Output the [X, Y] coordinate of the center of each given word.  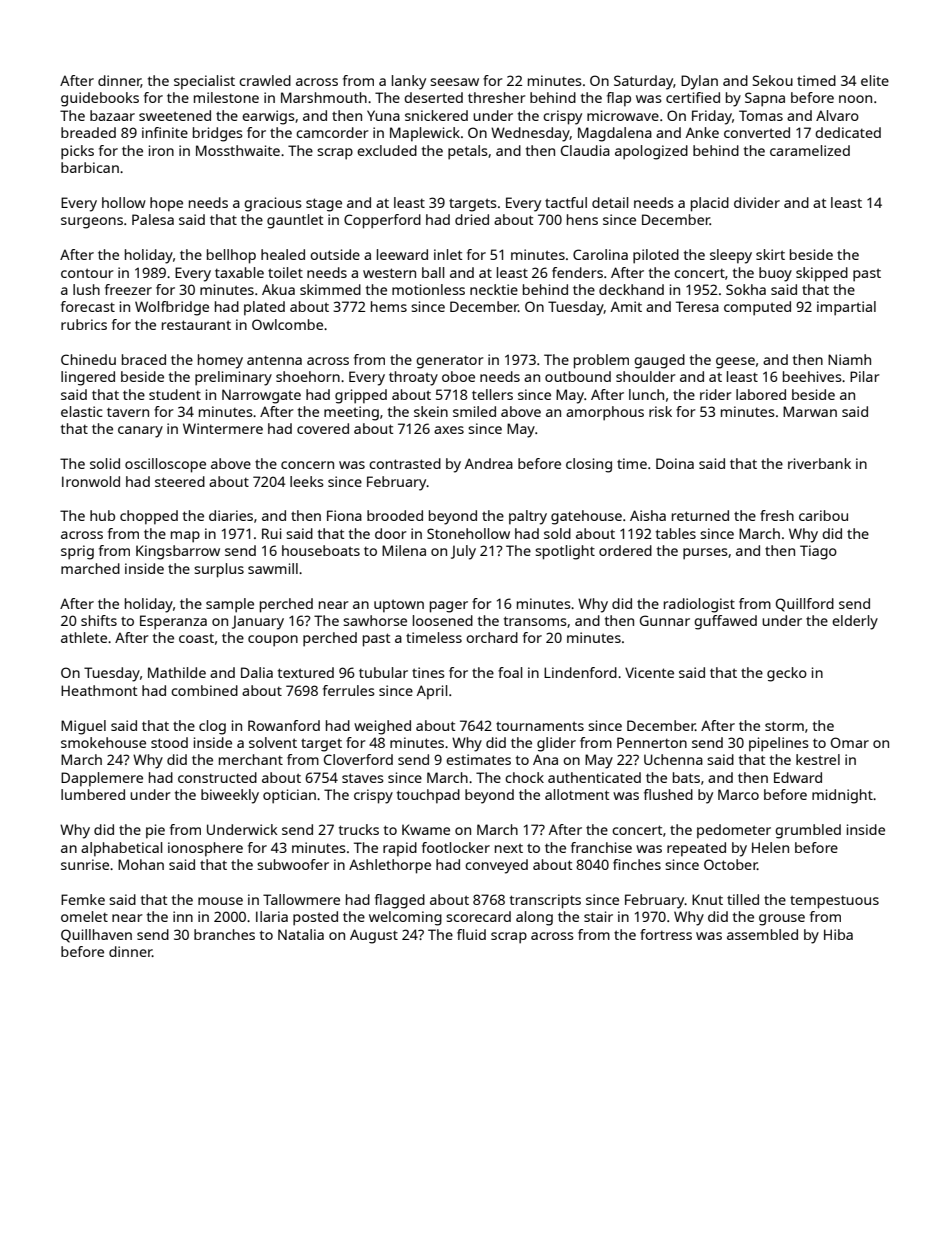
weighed [382, 727]
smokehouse [103, 742]
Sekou [773, 80]
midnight [842, 796]
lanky [409, 82]
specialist [204, 82]
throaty [413, 378]
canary [140, 432]
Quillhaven [96, 936]
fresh [777, 515]
